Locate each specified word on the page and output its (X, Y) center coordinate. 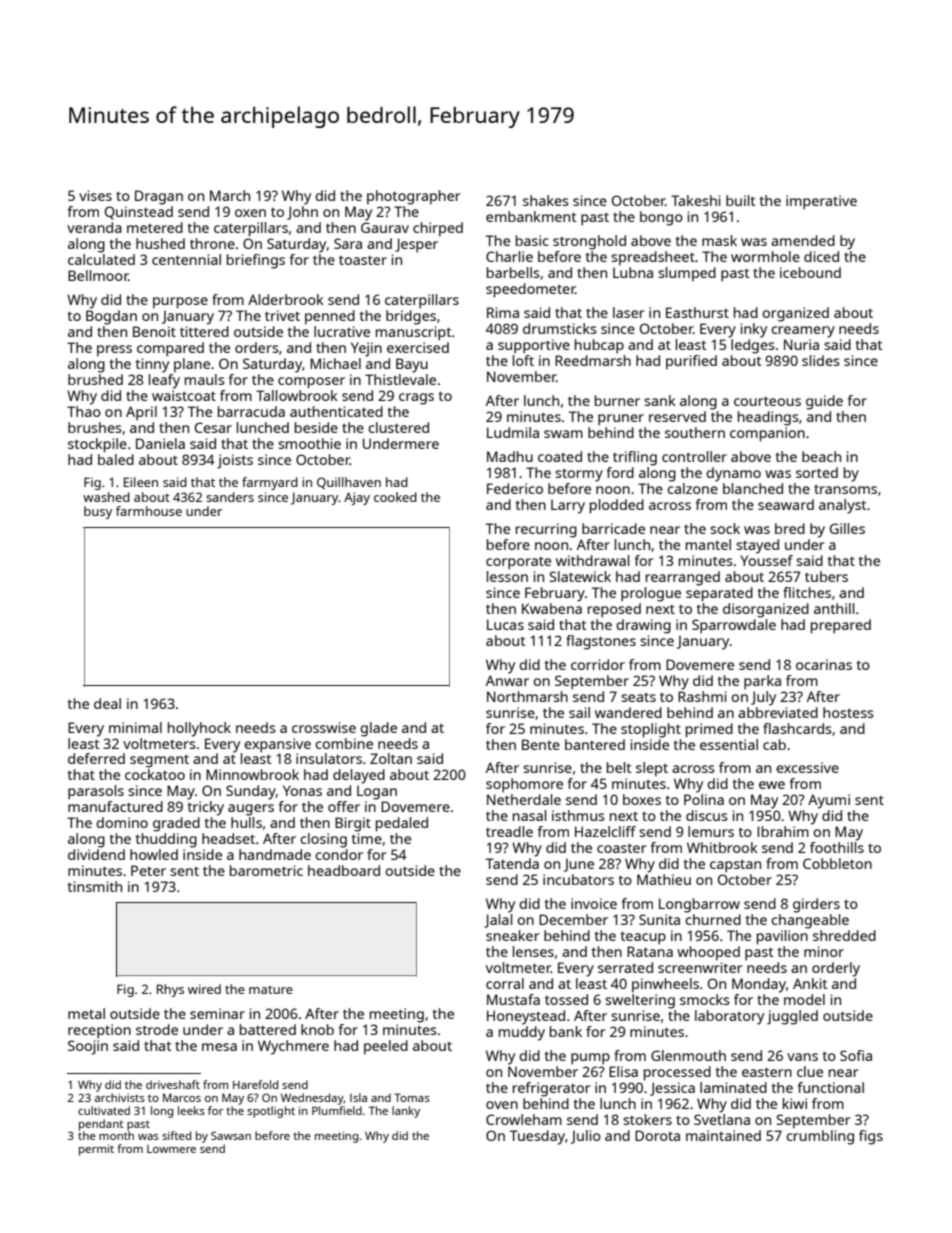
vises (95, 195)
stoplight (651, 730)
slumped (687, 274)
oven (502, 1105)
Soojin (88, 1047)
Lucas (505, 624)
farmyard (270, 483)
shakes (546, 200)
